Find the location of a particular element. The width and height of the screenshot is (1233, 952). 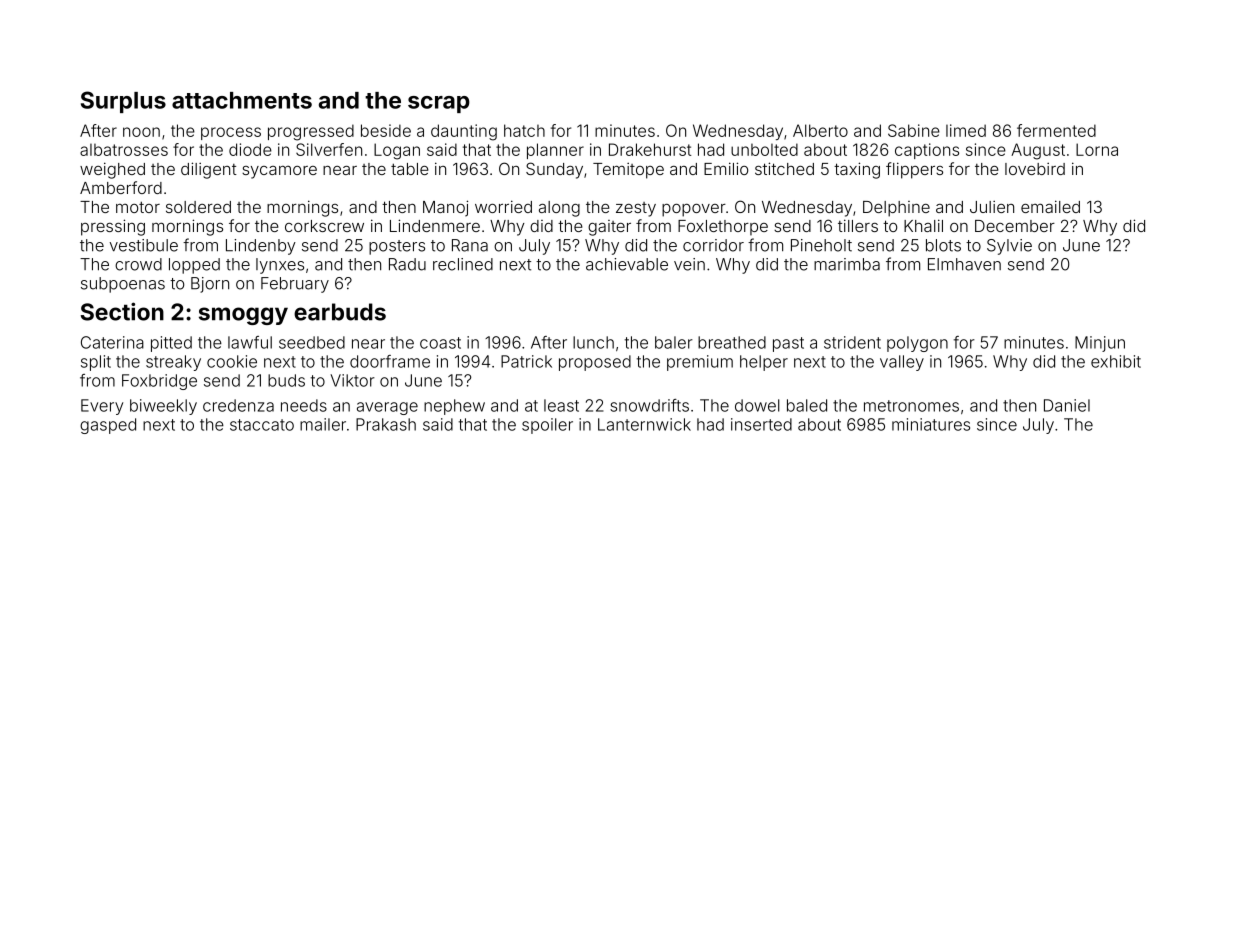

Surplus is located at coordinates (123, 102).
